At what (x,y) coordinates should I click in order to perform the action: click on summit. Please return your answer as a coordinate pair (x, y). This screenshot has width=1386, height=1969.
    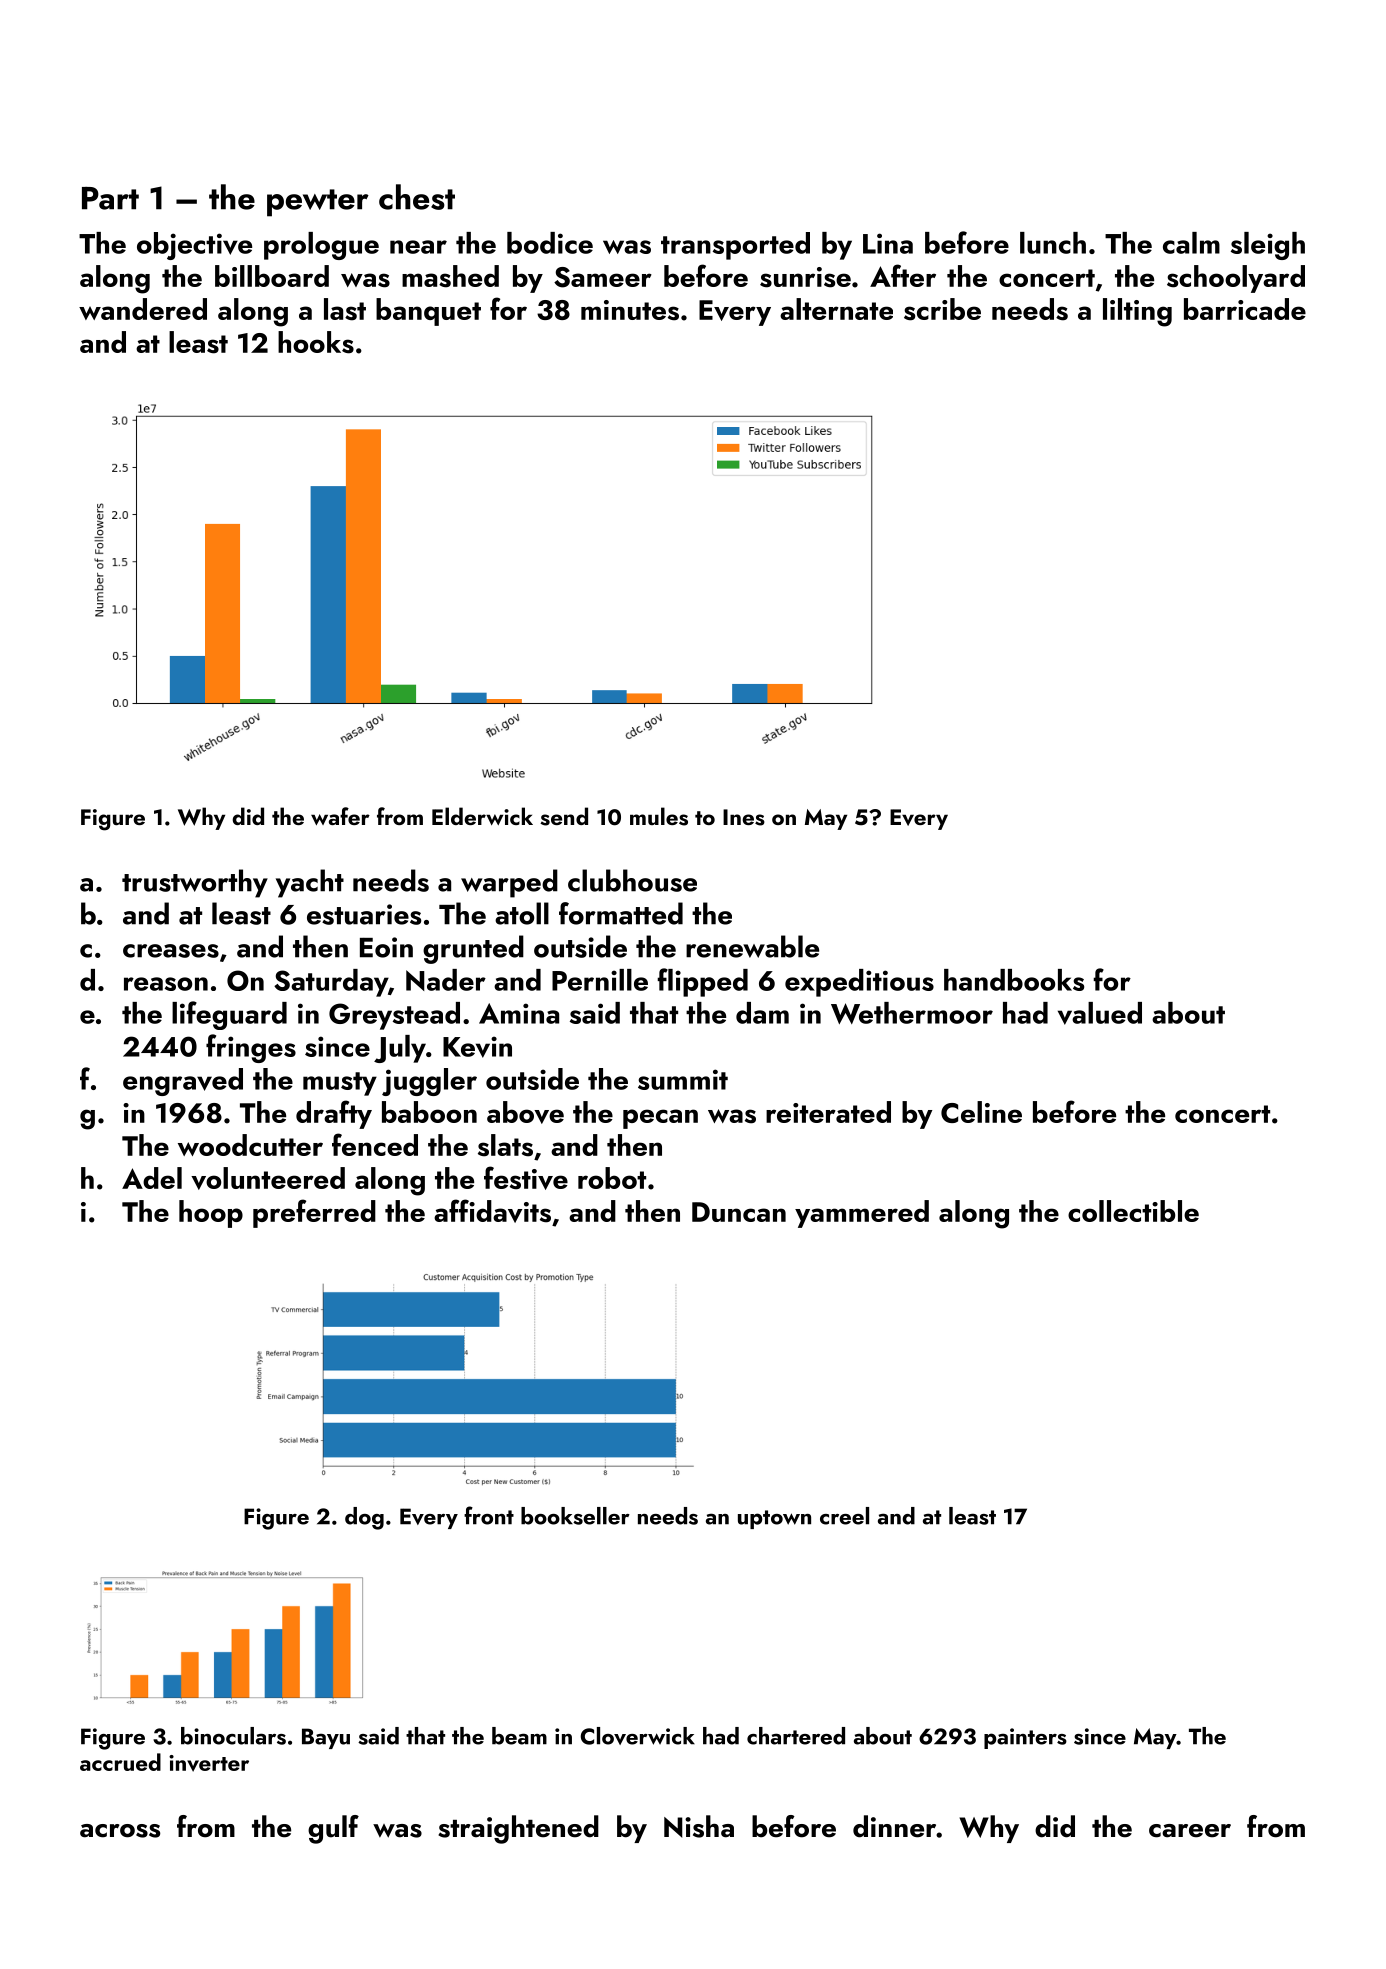
    Looking at the image, I should click on (683, 1079).
